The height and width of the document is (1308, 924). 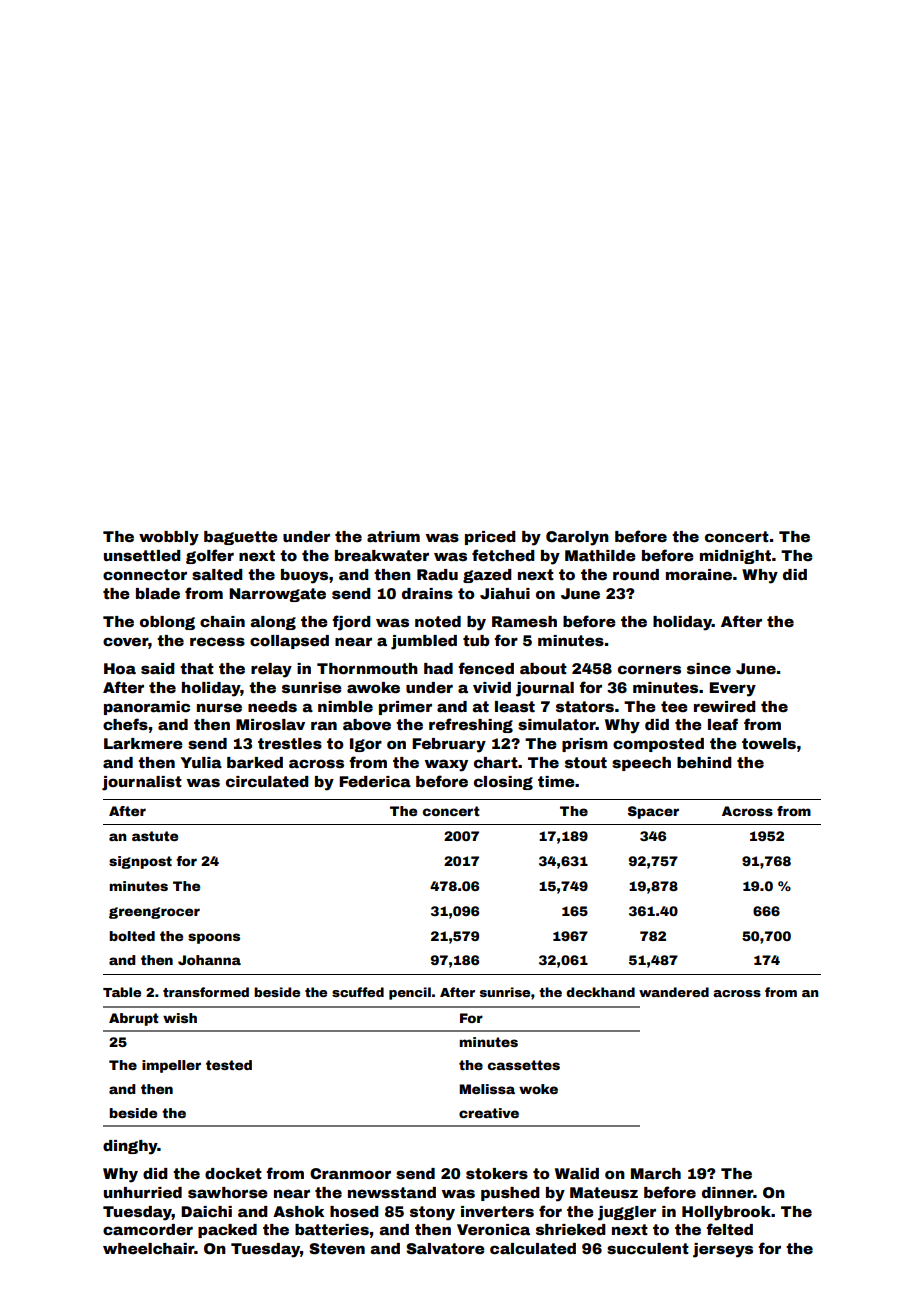 What do you see at coordinates (375, 781) in the document?
I see `Federica` at bounding box center [375, 781].
